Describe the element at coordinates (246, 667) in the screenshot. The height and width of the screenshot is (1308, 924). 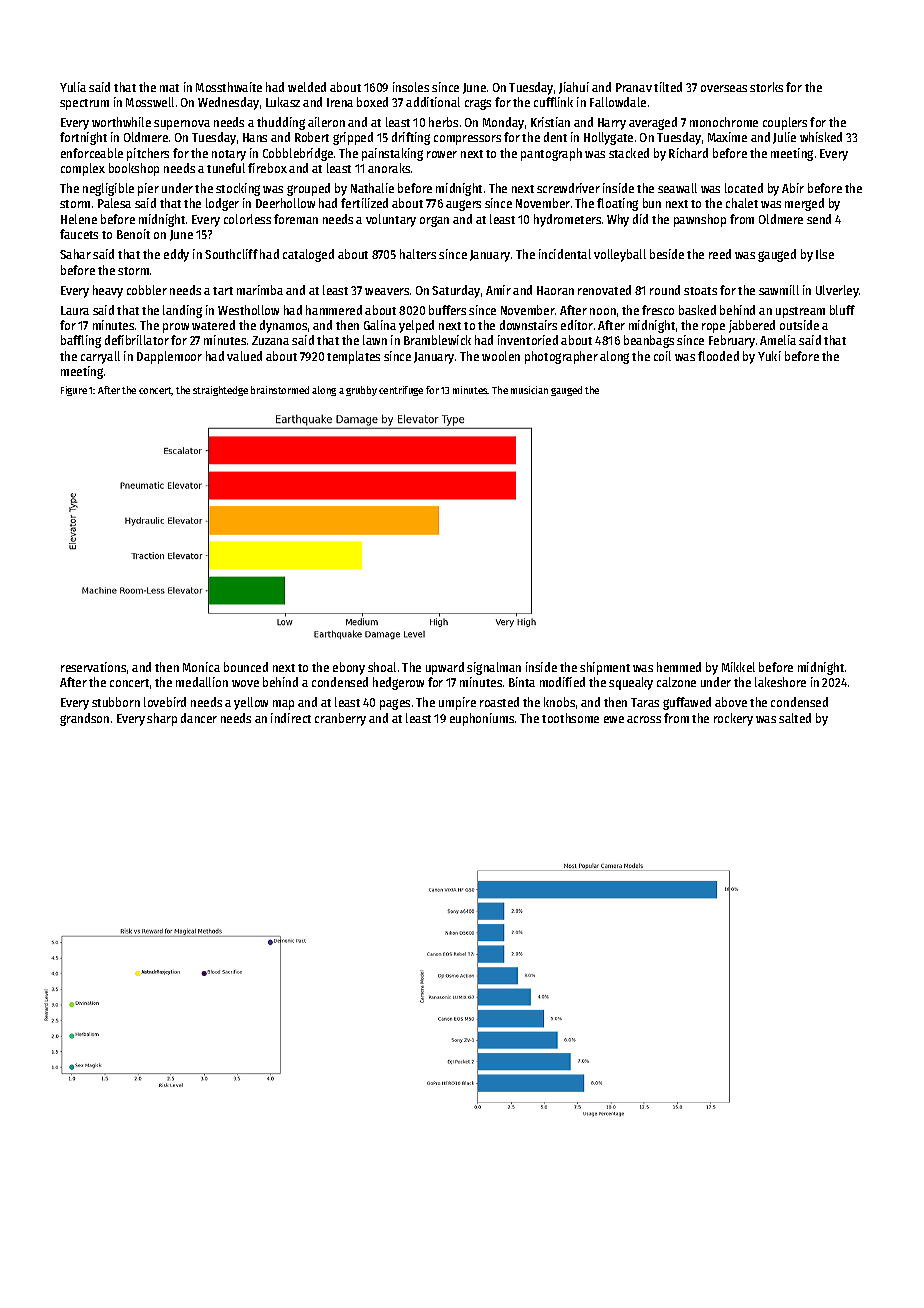
I see `bounced` at that location.
